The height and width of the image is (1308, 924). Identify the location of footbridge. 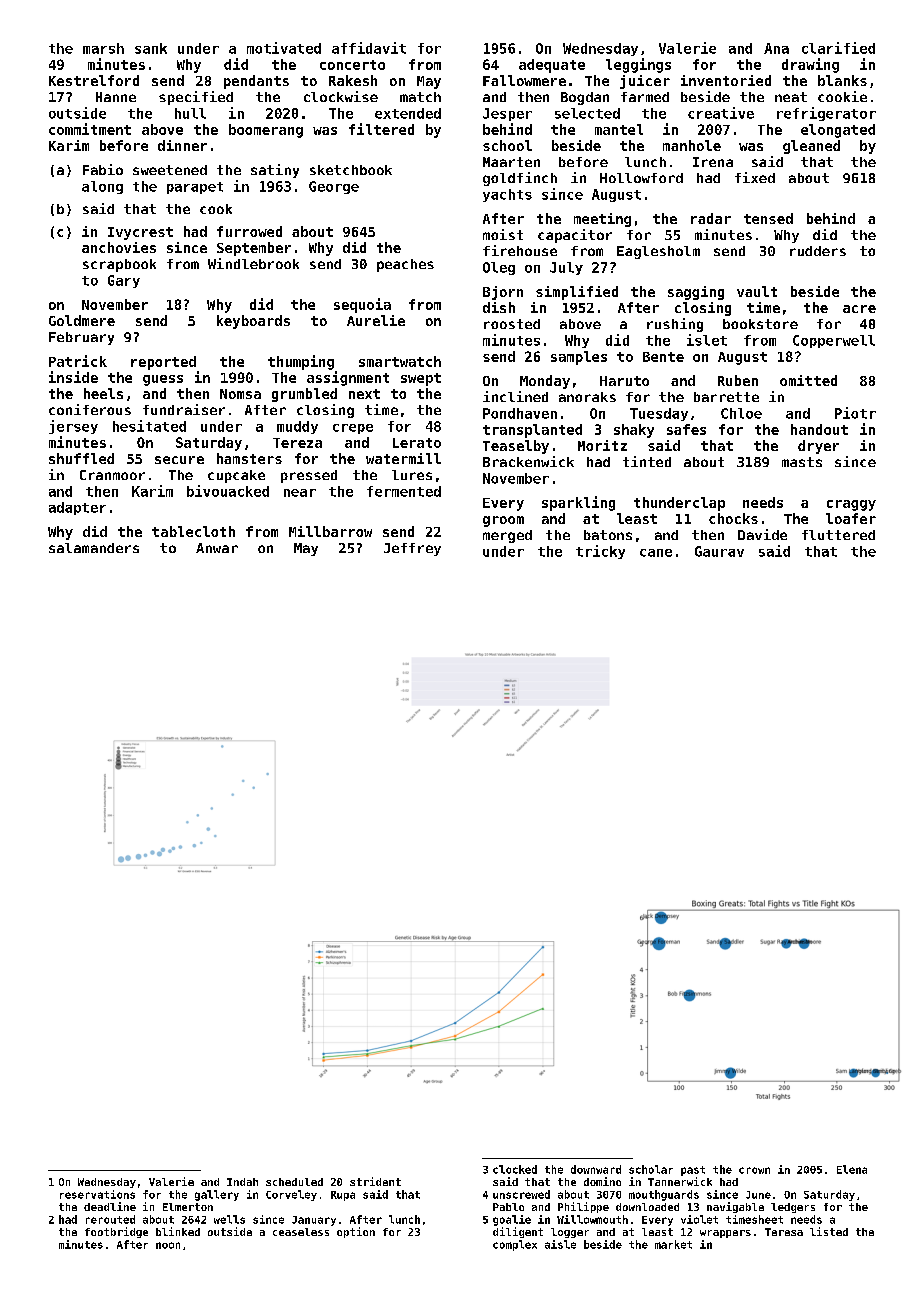
(116, 1232).
